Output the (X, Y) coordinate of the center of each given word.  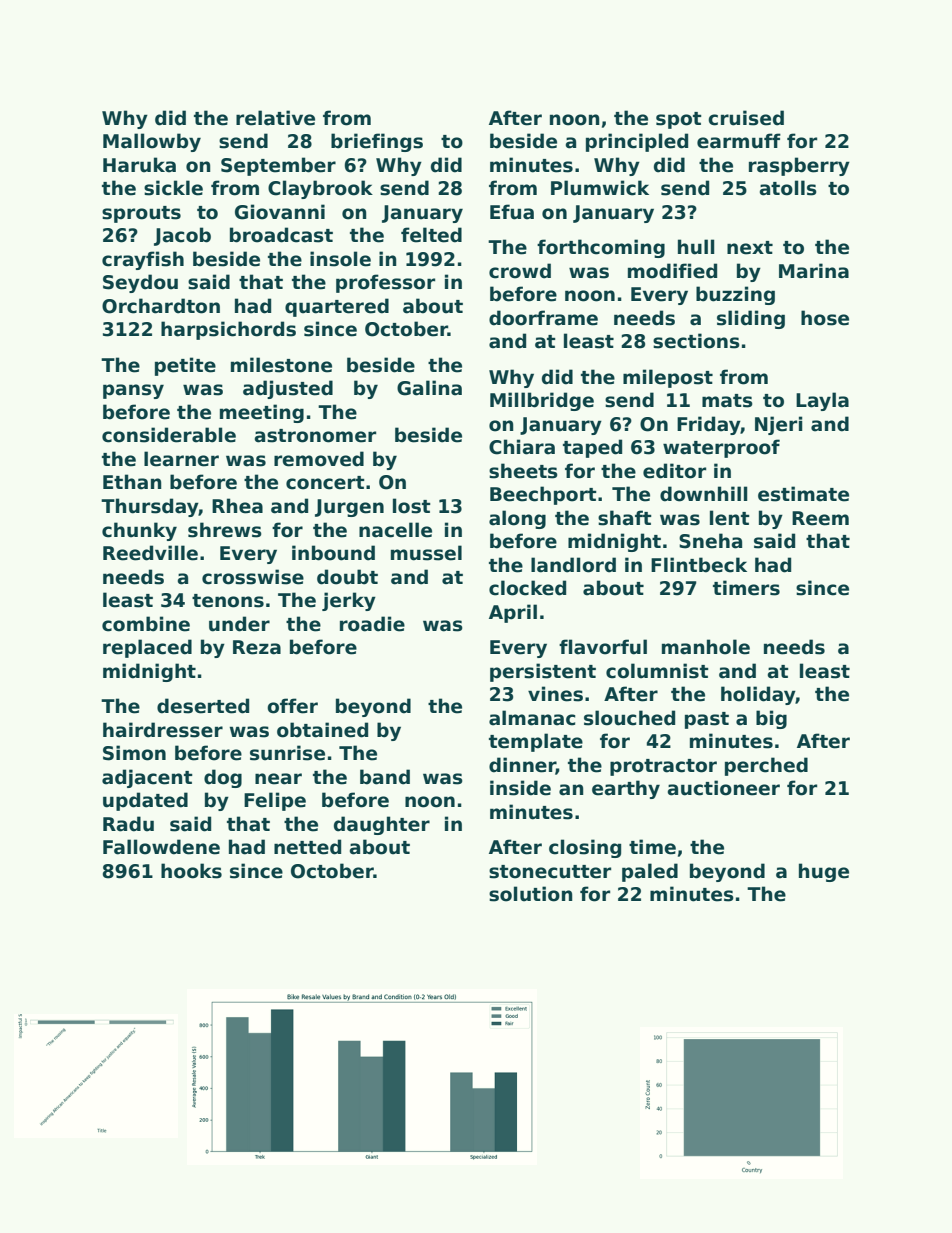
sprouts (141, 214)
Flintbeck (699, 565)
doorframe (543, 318)
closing (585, 848)
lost (412, 506)
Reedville (150, 553)
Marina (814, 271)
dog (223, 778)
